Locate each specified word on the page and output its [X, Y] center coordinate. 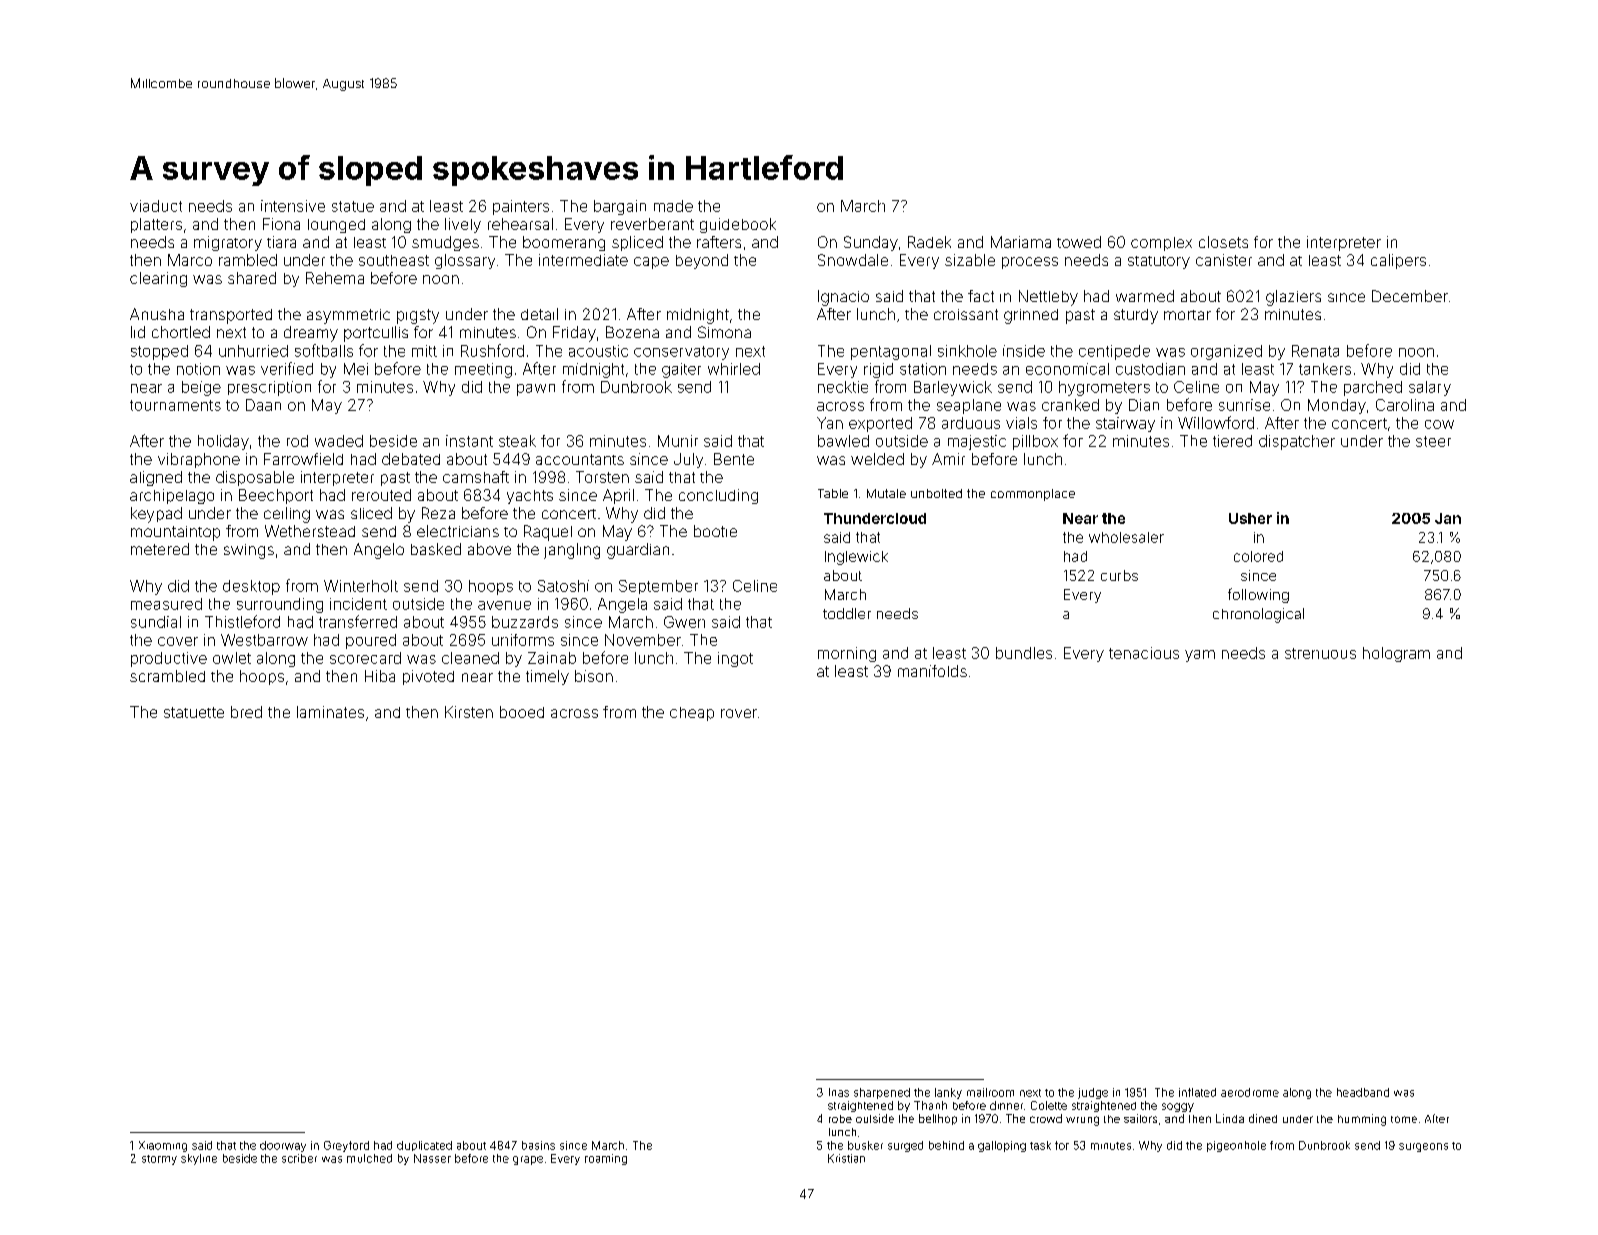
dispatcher [1297, 442]
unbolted [936, 493]
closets [1223, 242]
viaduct [156, 206]
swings [249, 551]
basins [538, 1145]
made [673, 206]
